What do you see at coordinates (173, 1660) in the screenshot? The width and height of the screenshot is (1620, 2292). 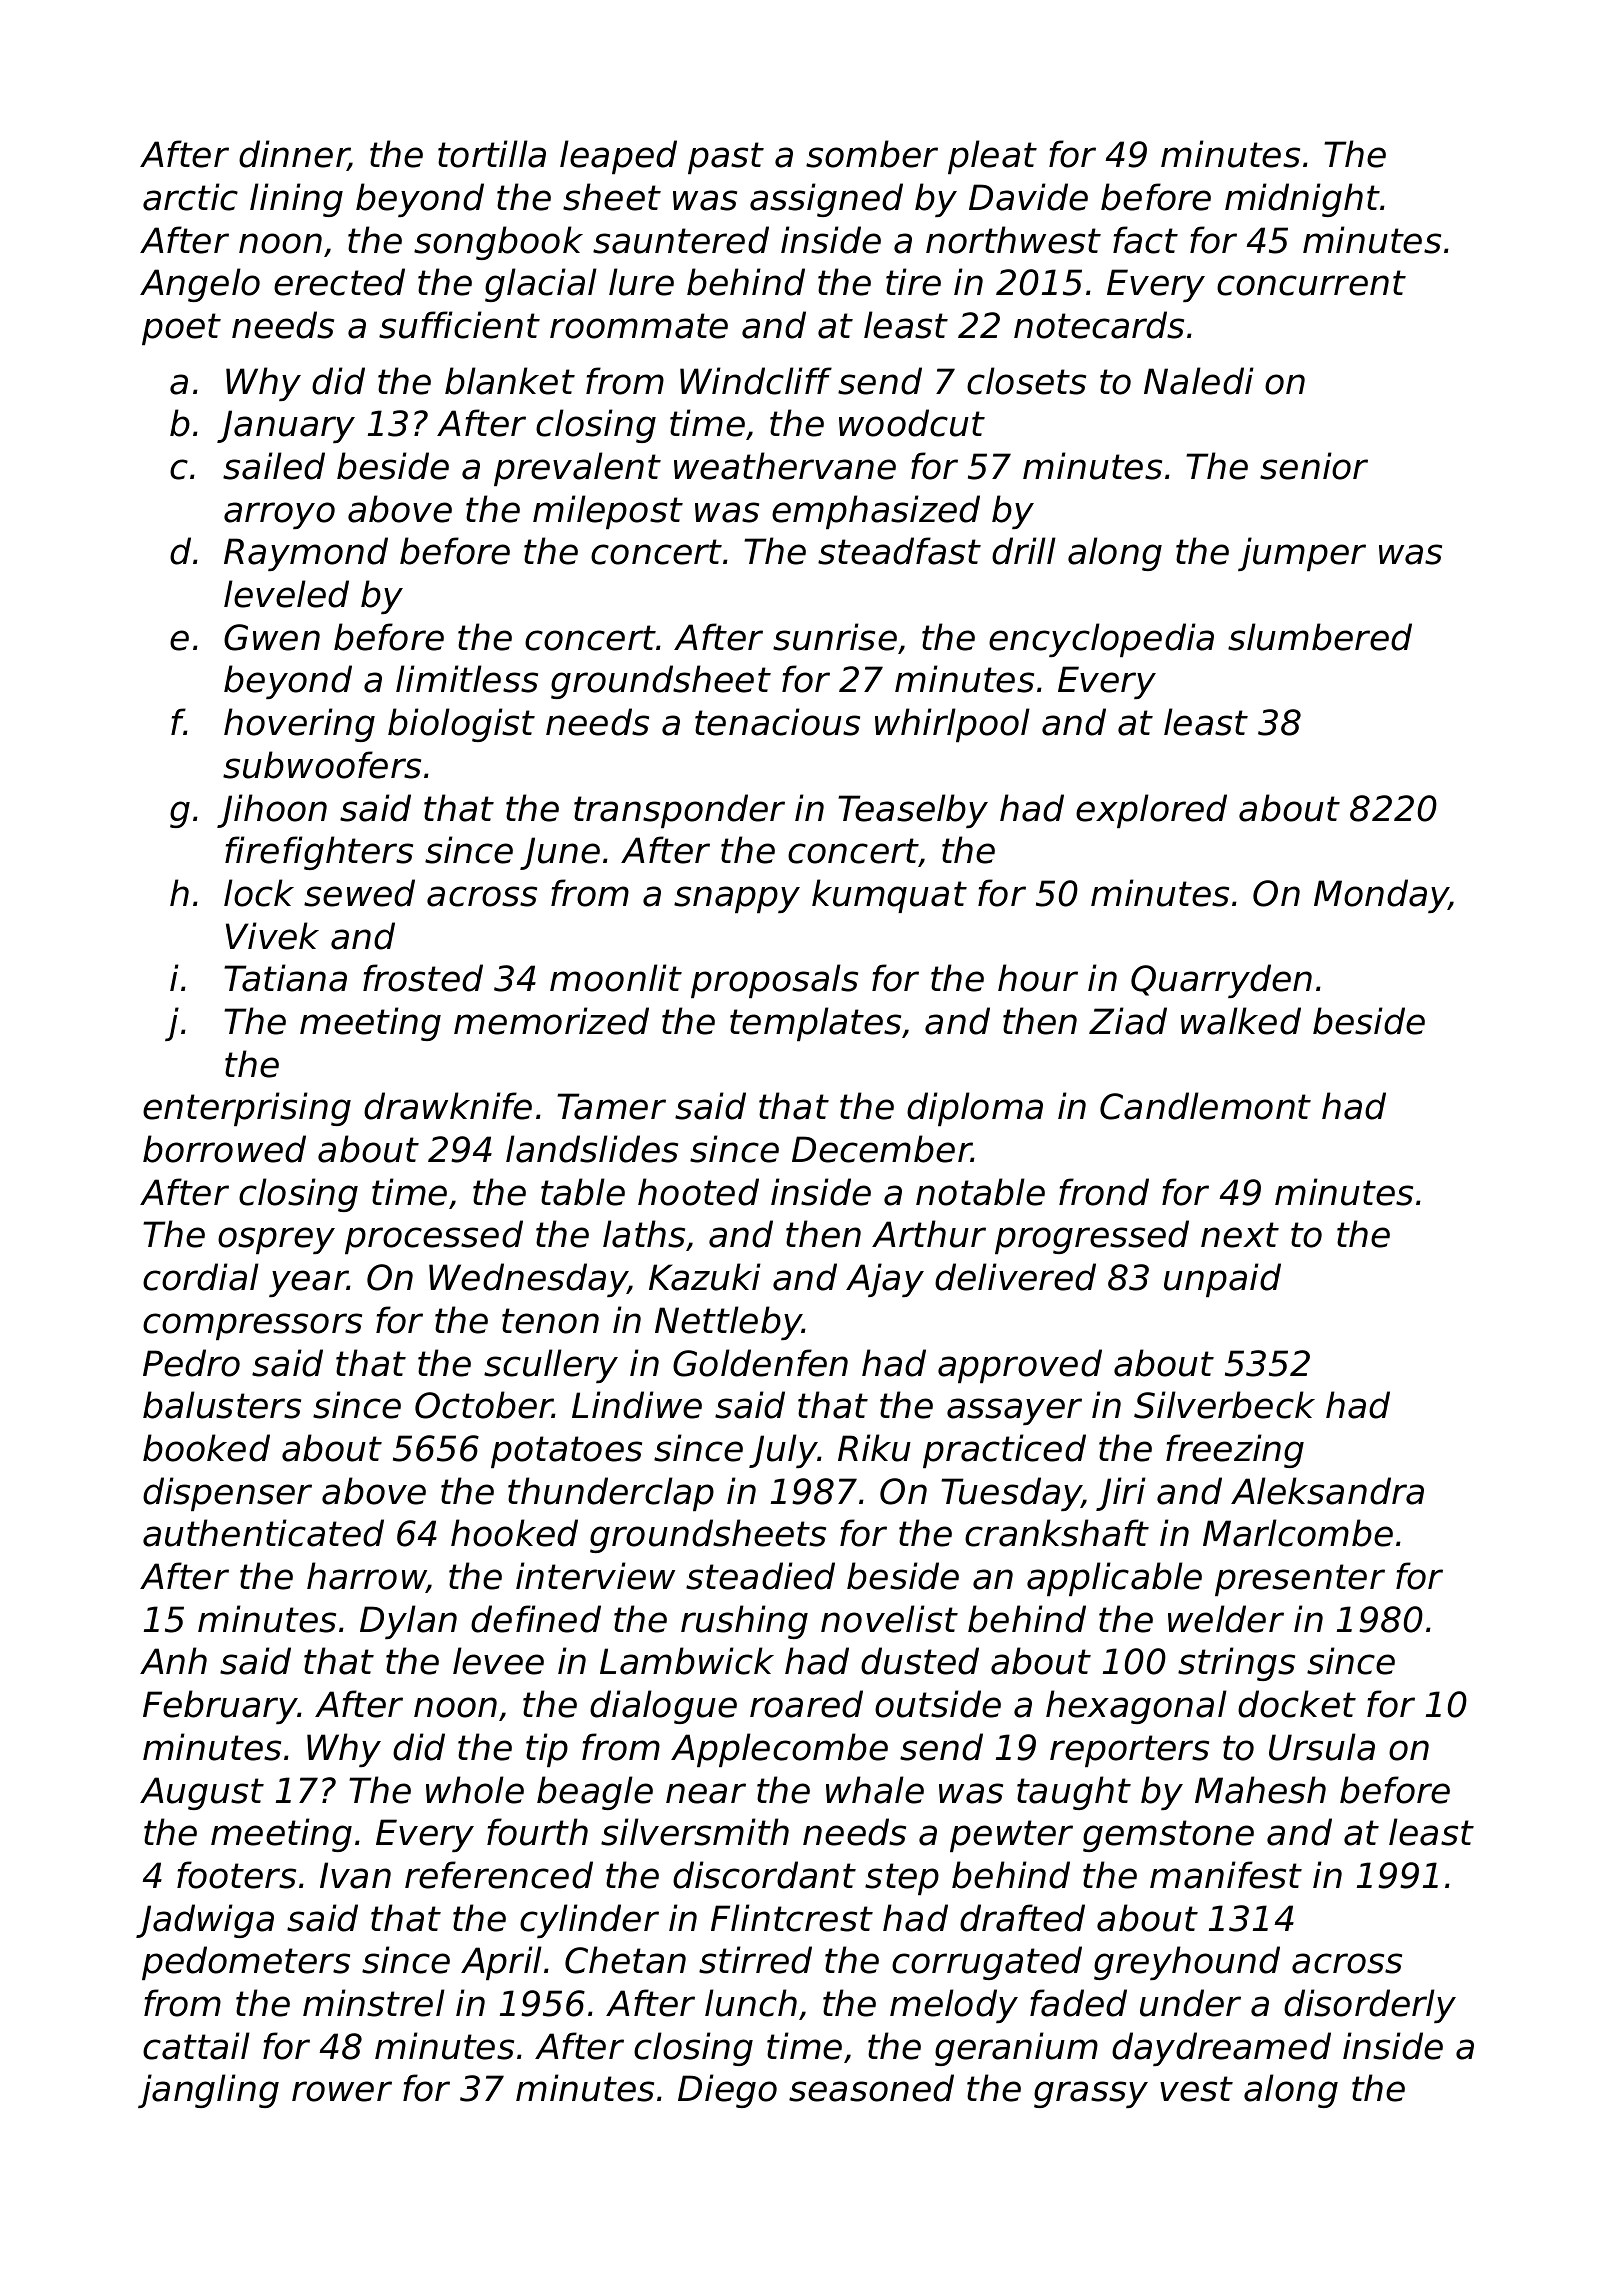 I see `Anh` at bounding box center [173, 1660].
